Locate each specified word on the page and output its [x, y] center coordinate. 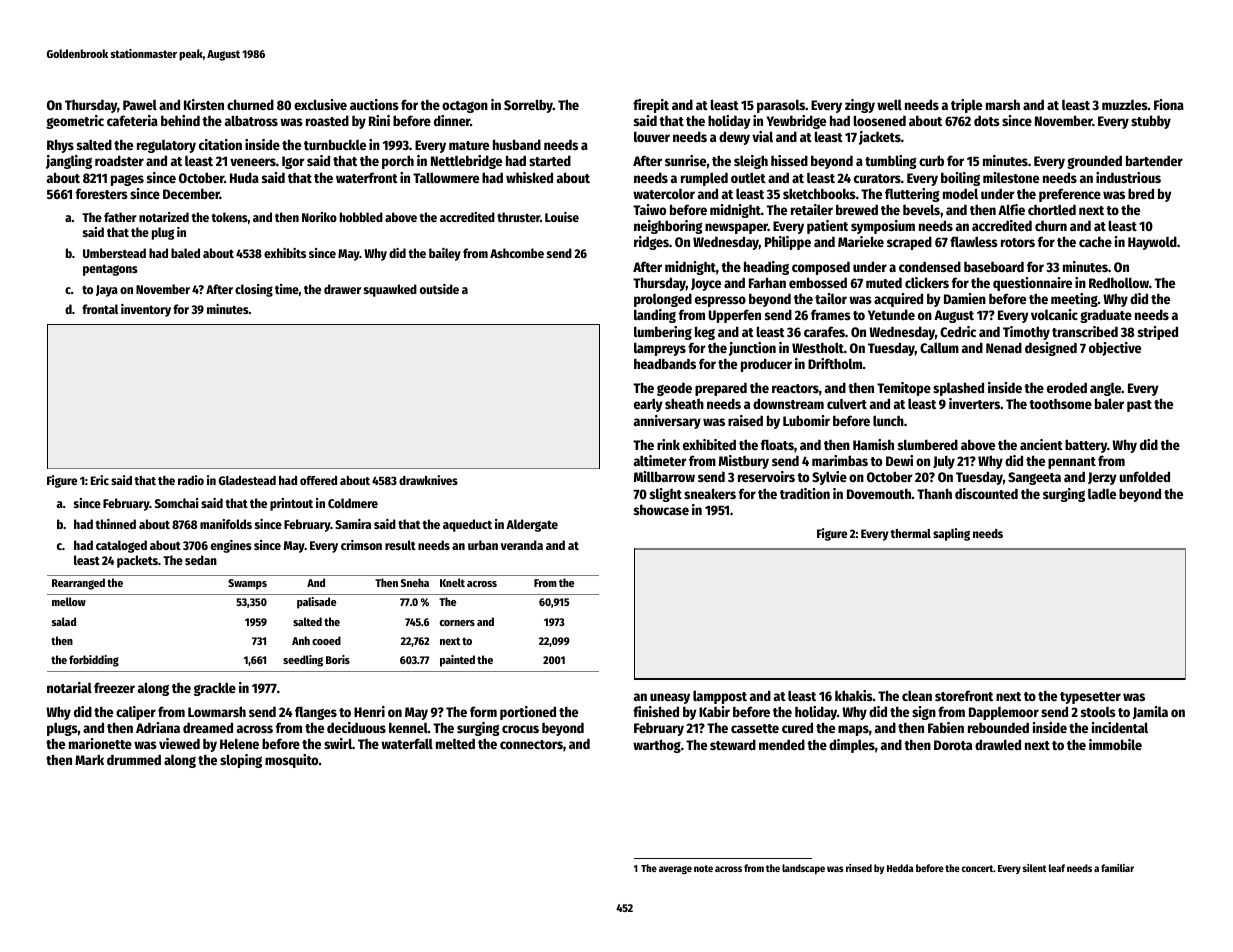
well [889, 104]
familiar [1117, 868]
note [703, 868]
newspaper [736, 228]
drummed [134, 759]
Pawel [140, 105]
